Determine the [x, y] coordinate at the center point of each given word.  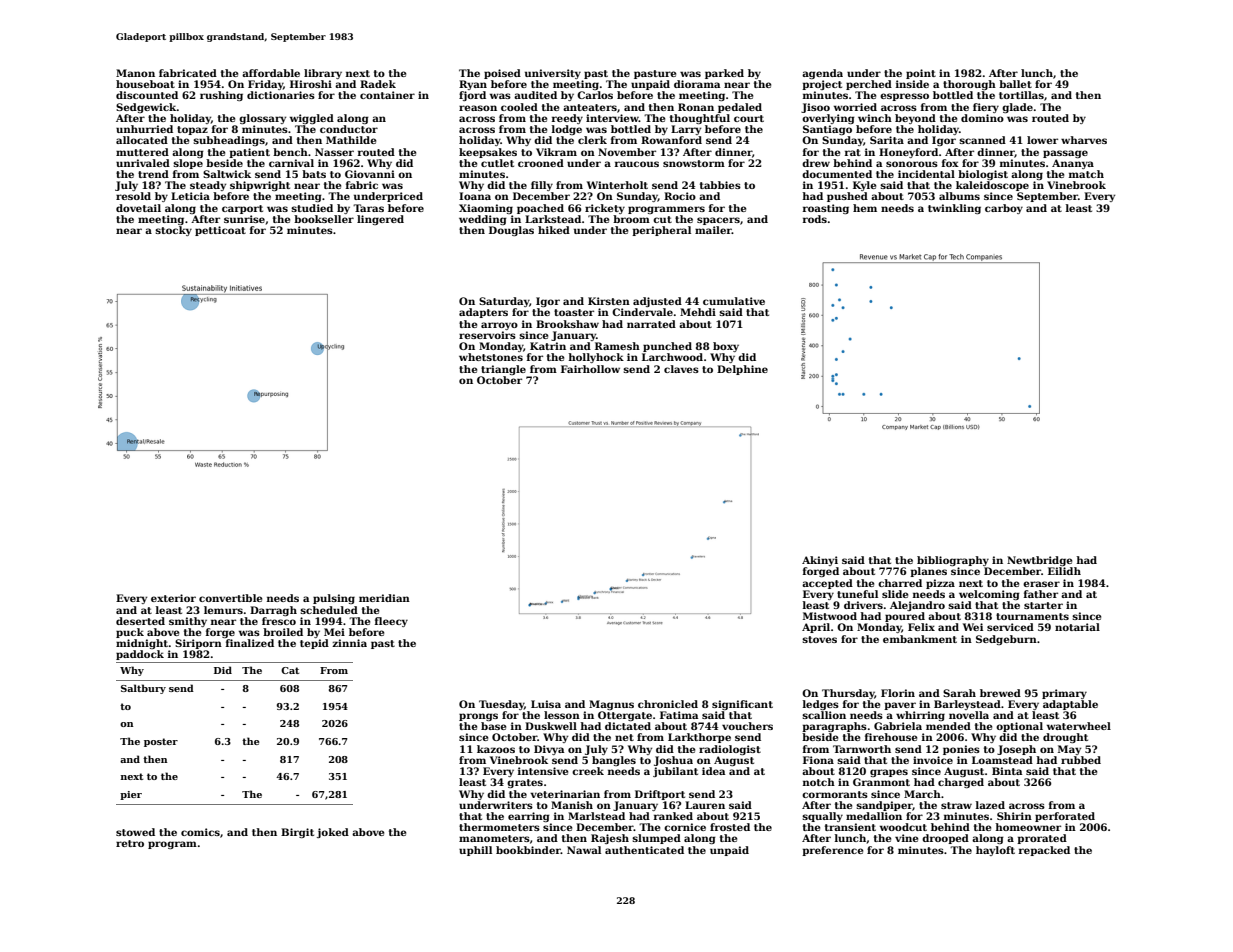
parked [724, 74]
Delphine [742, 370]
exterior [173, 598]
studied [312, 208]
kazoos [496, 749]
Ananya [1073, 164]
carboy [1004, 209]
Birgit [297, 833]
